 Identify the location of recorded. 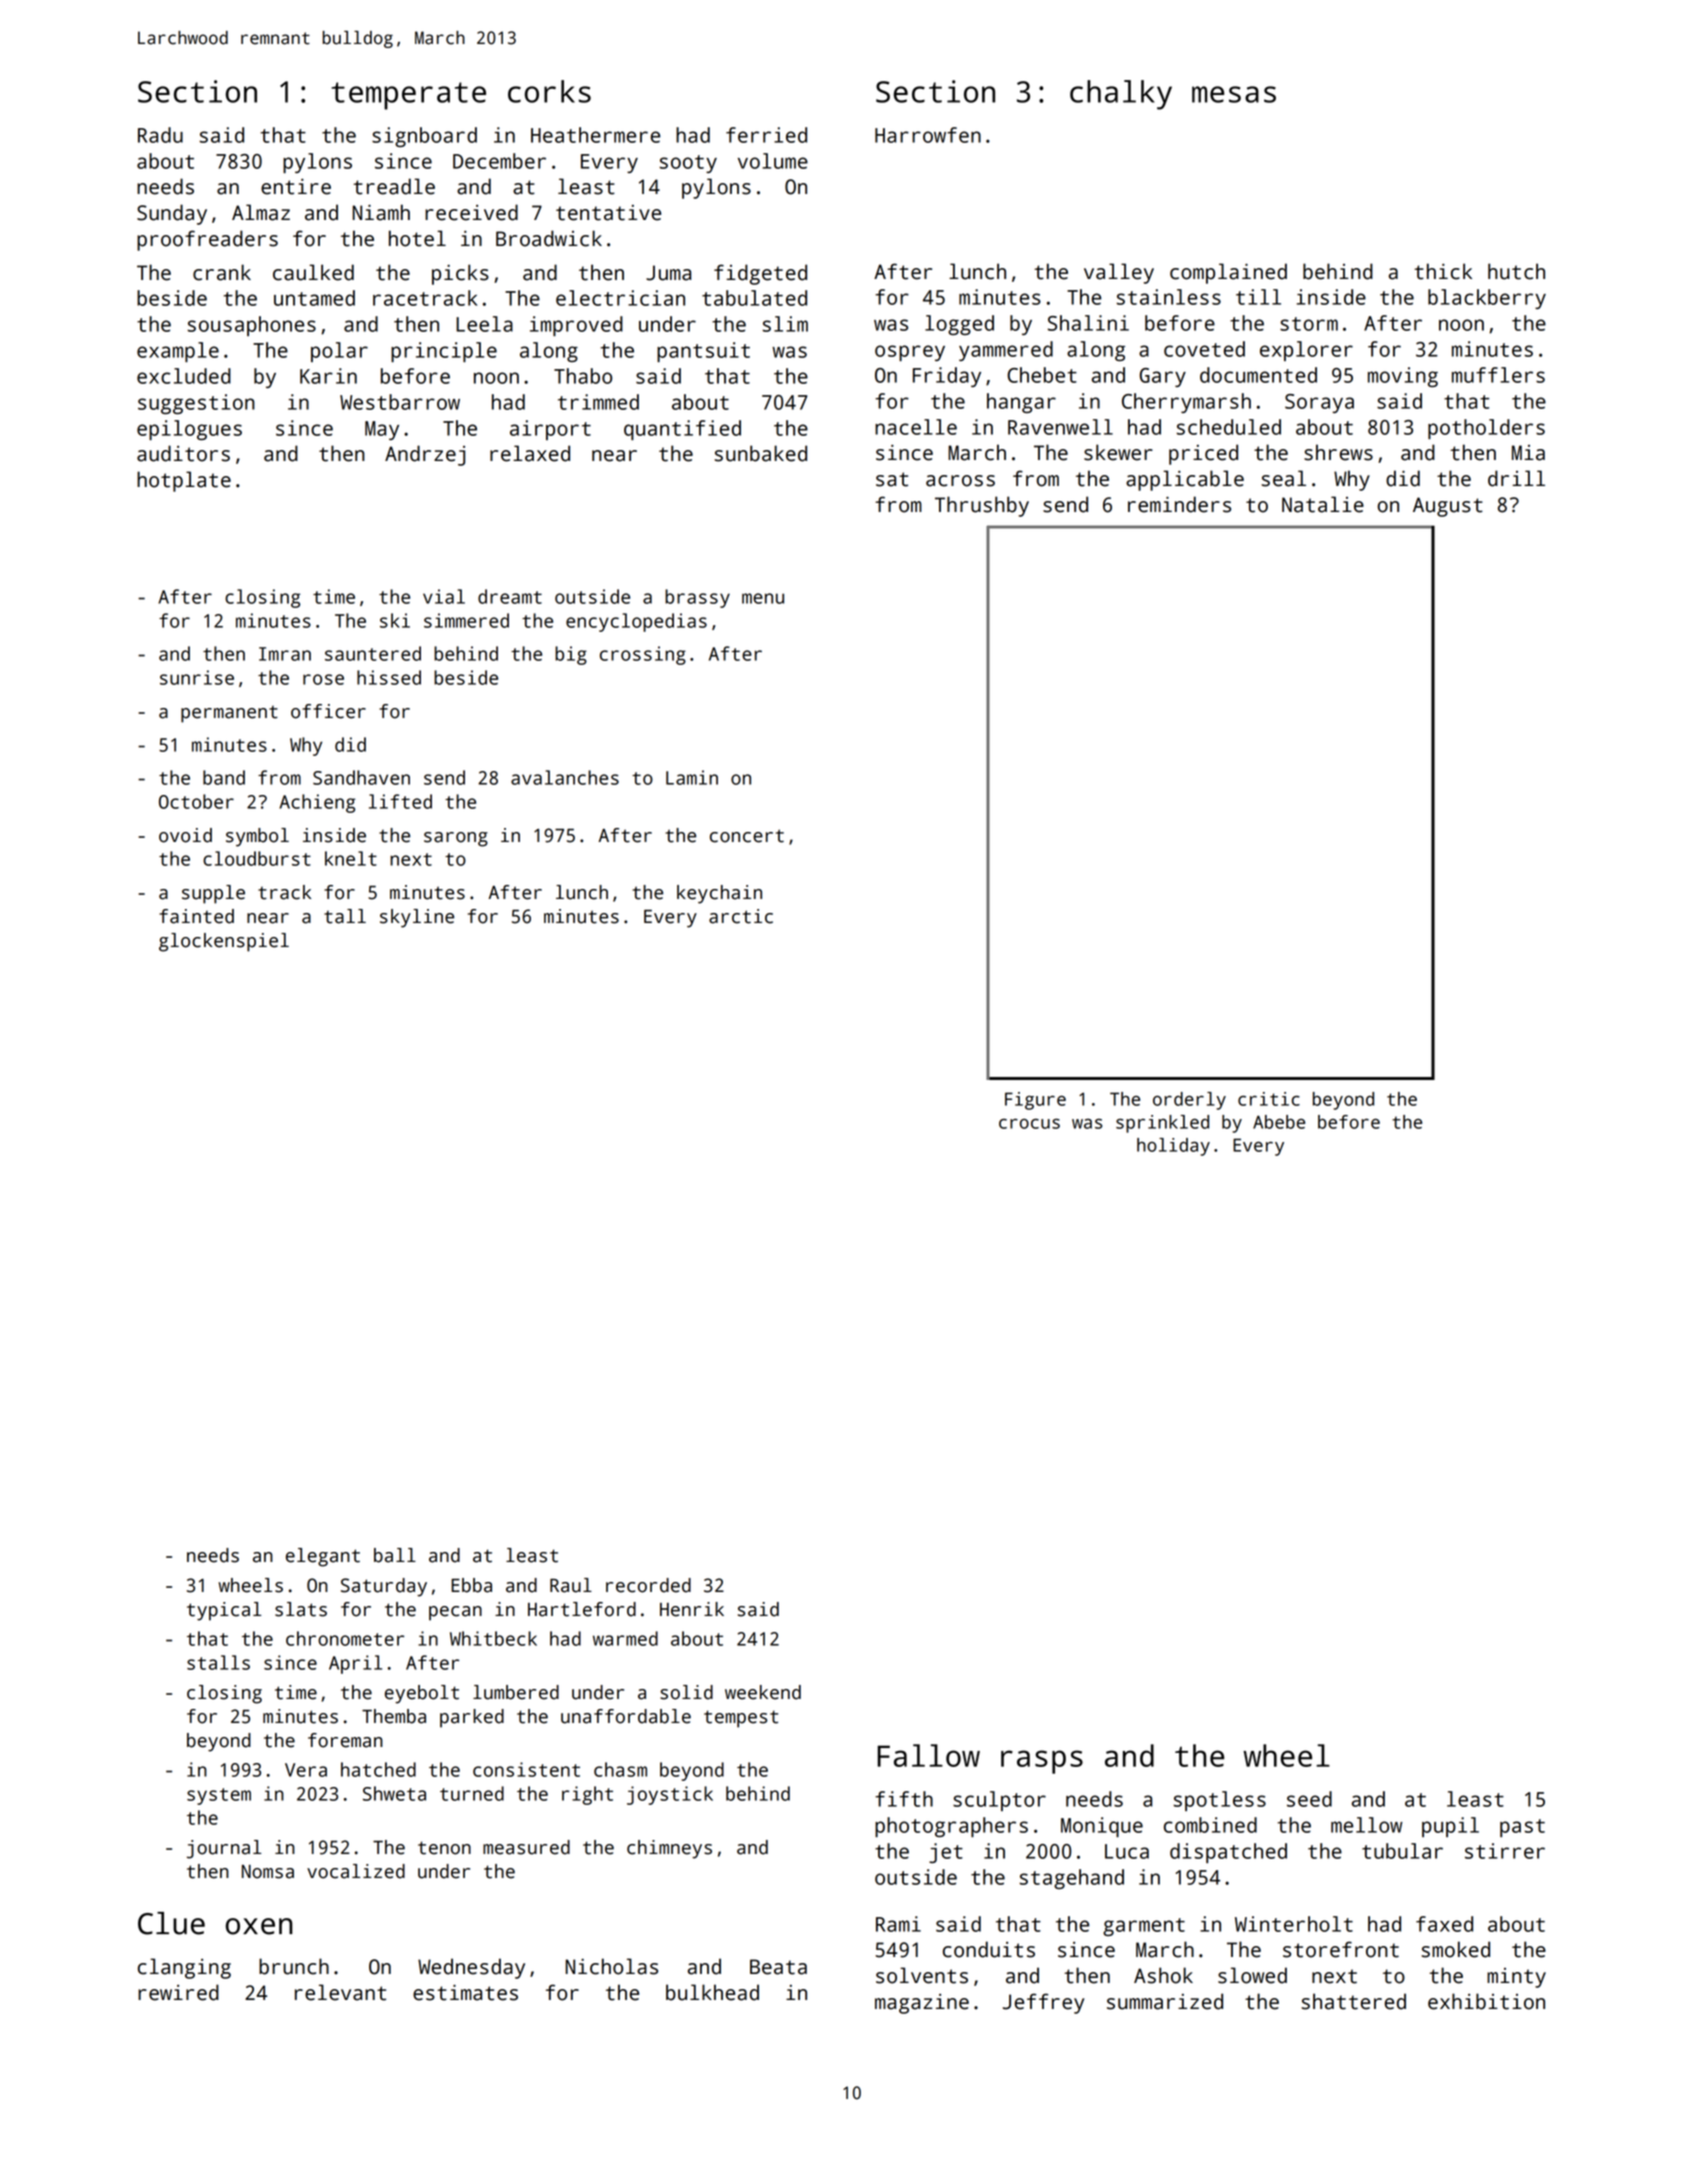
(648, 1585).
